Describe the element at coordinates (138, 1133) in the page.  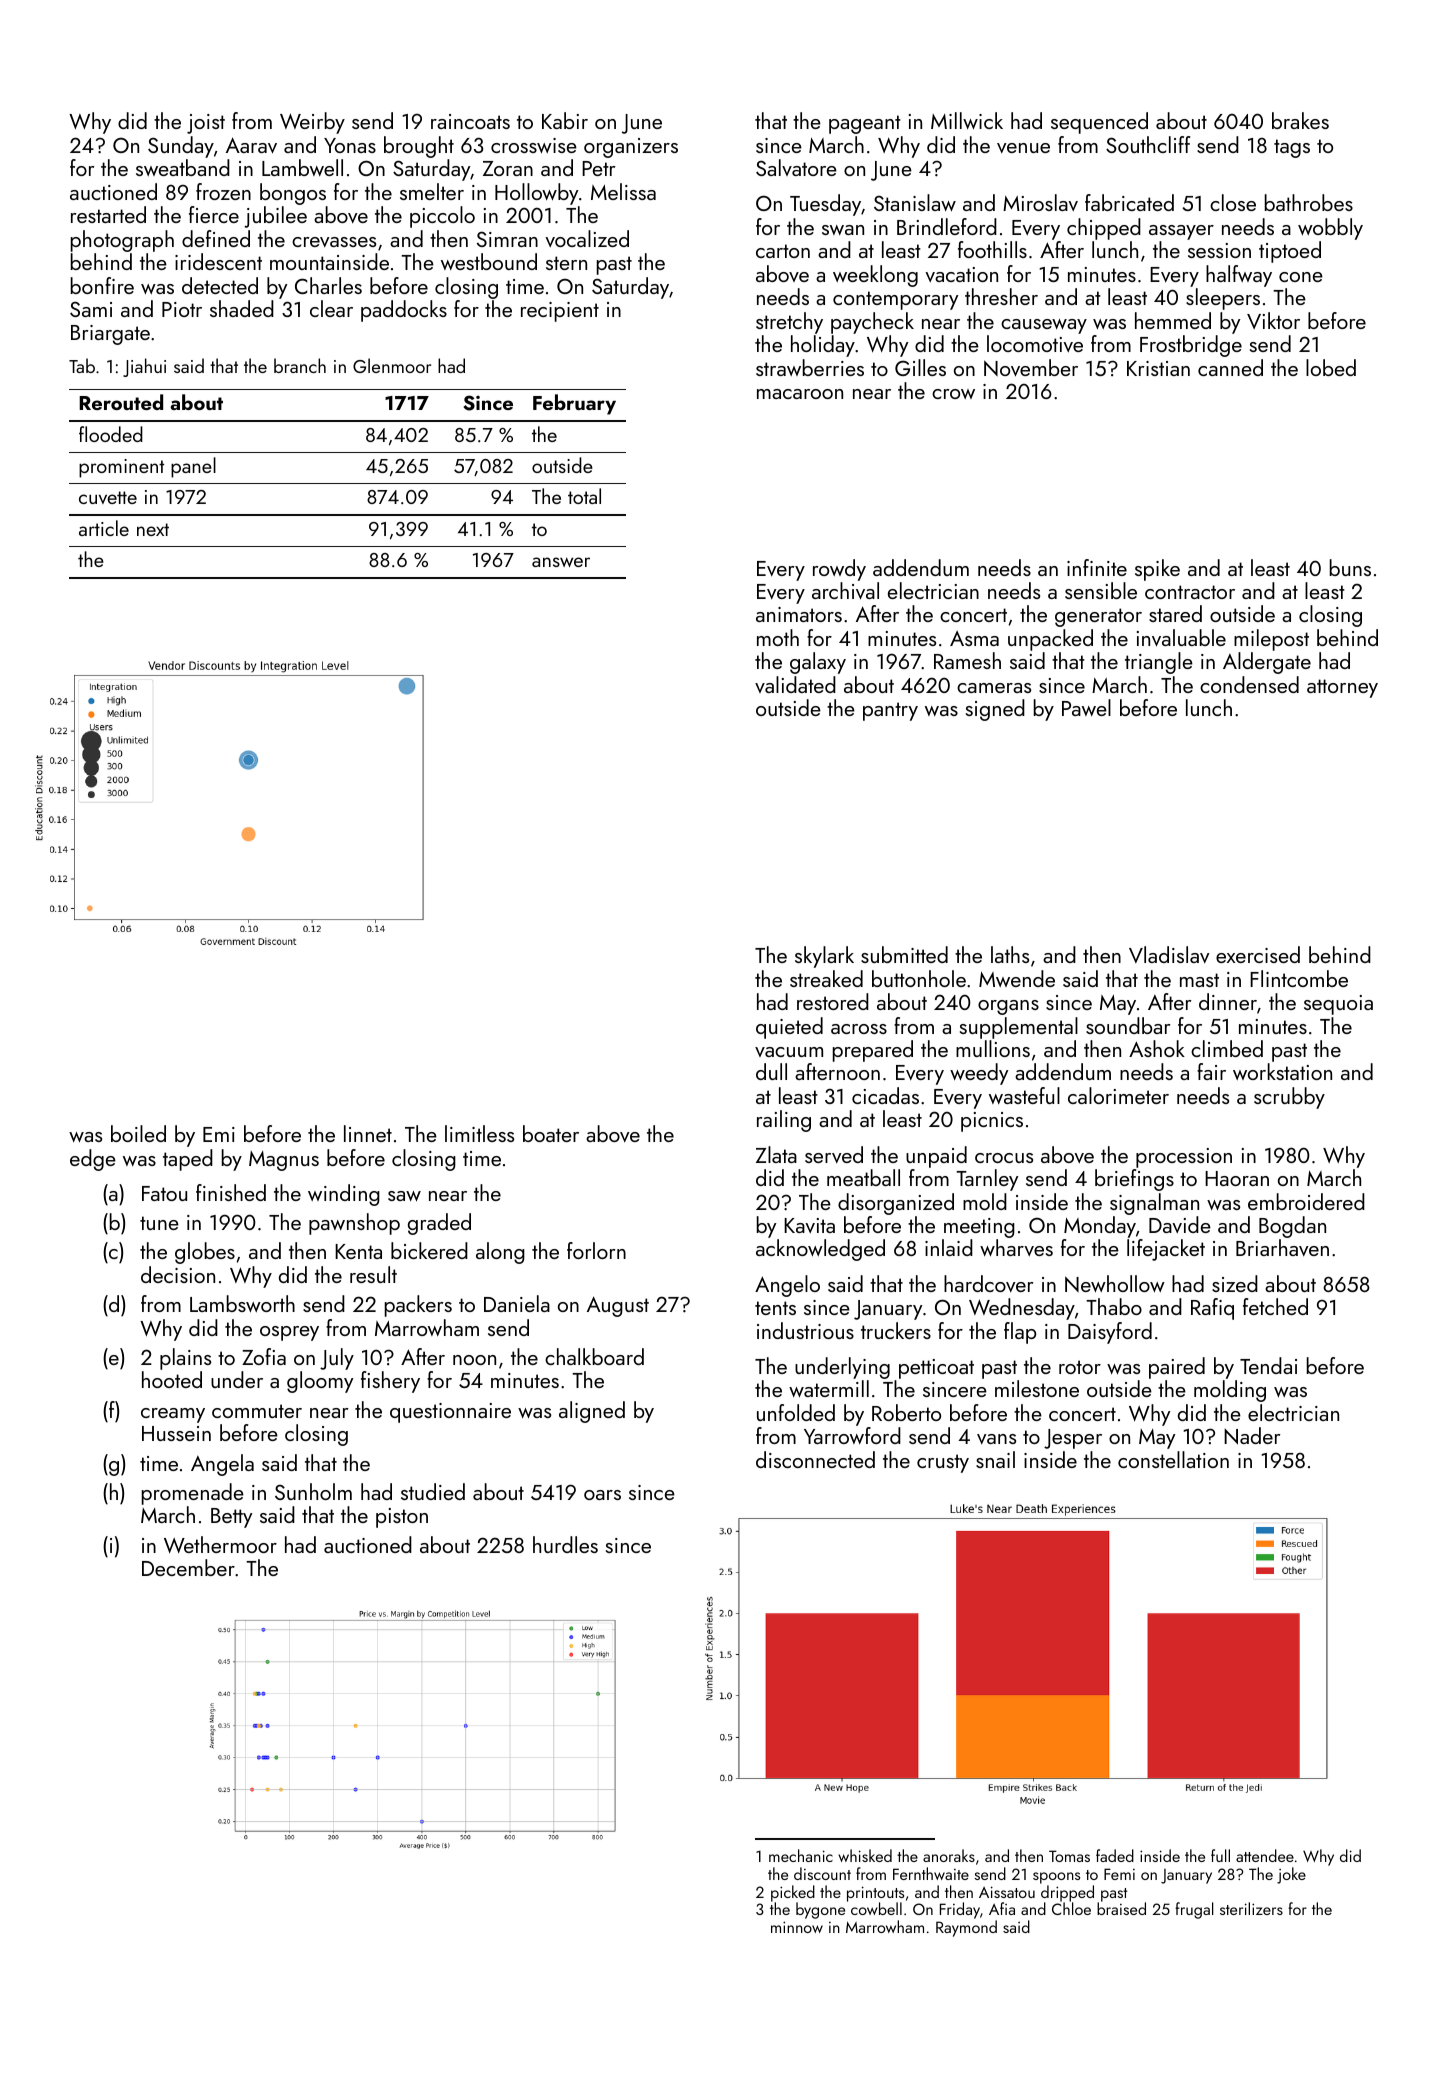
I see `boiled` at that location.
